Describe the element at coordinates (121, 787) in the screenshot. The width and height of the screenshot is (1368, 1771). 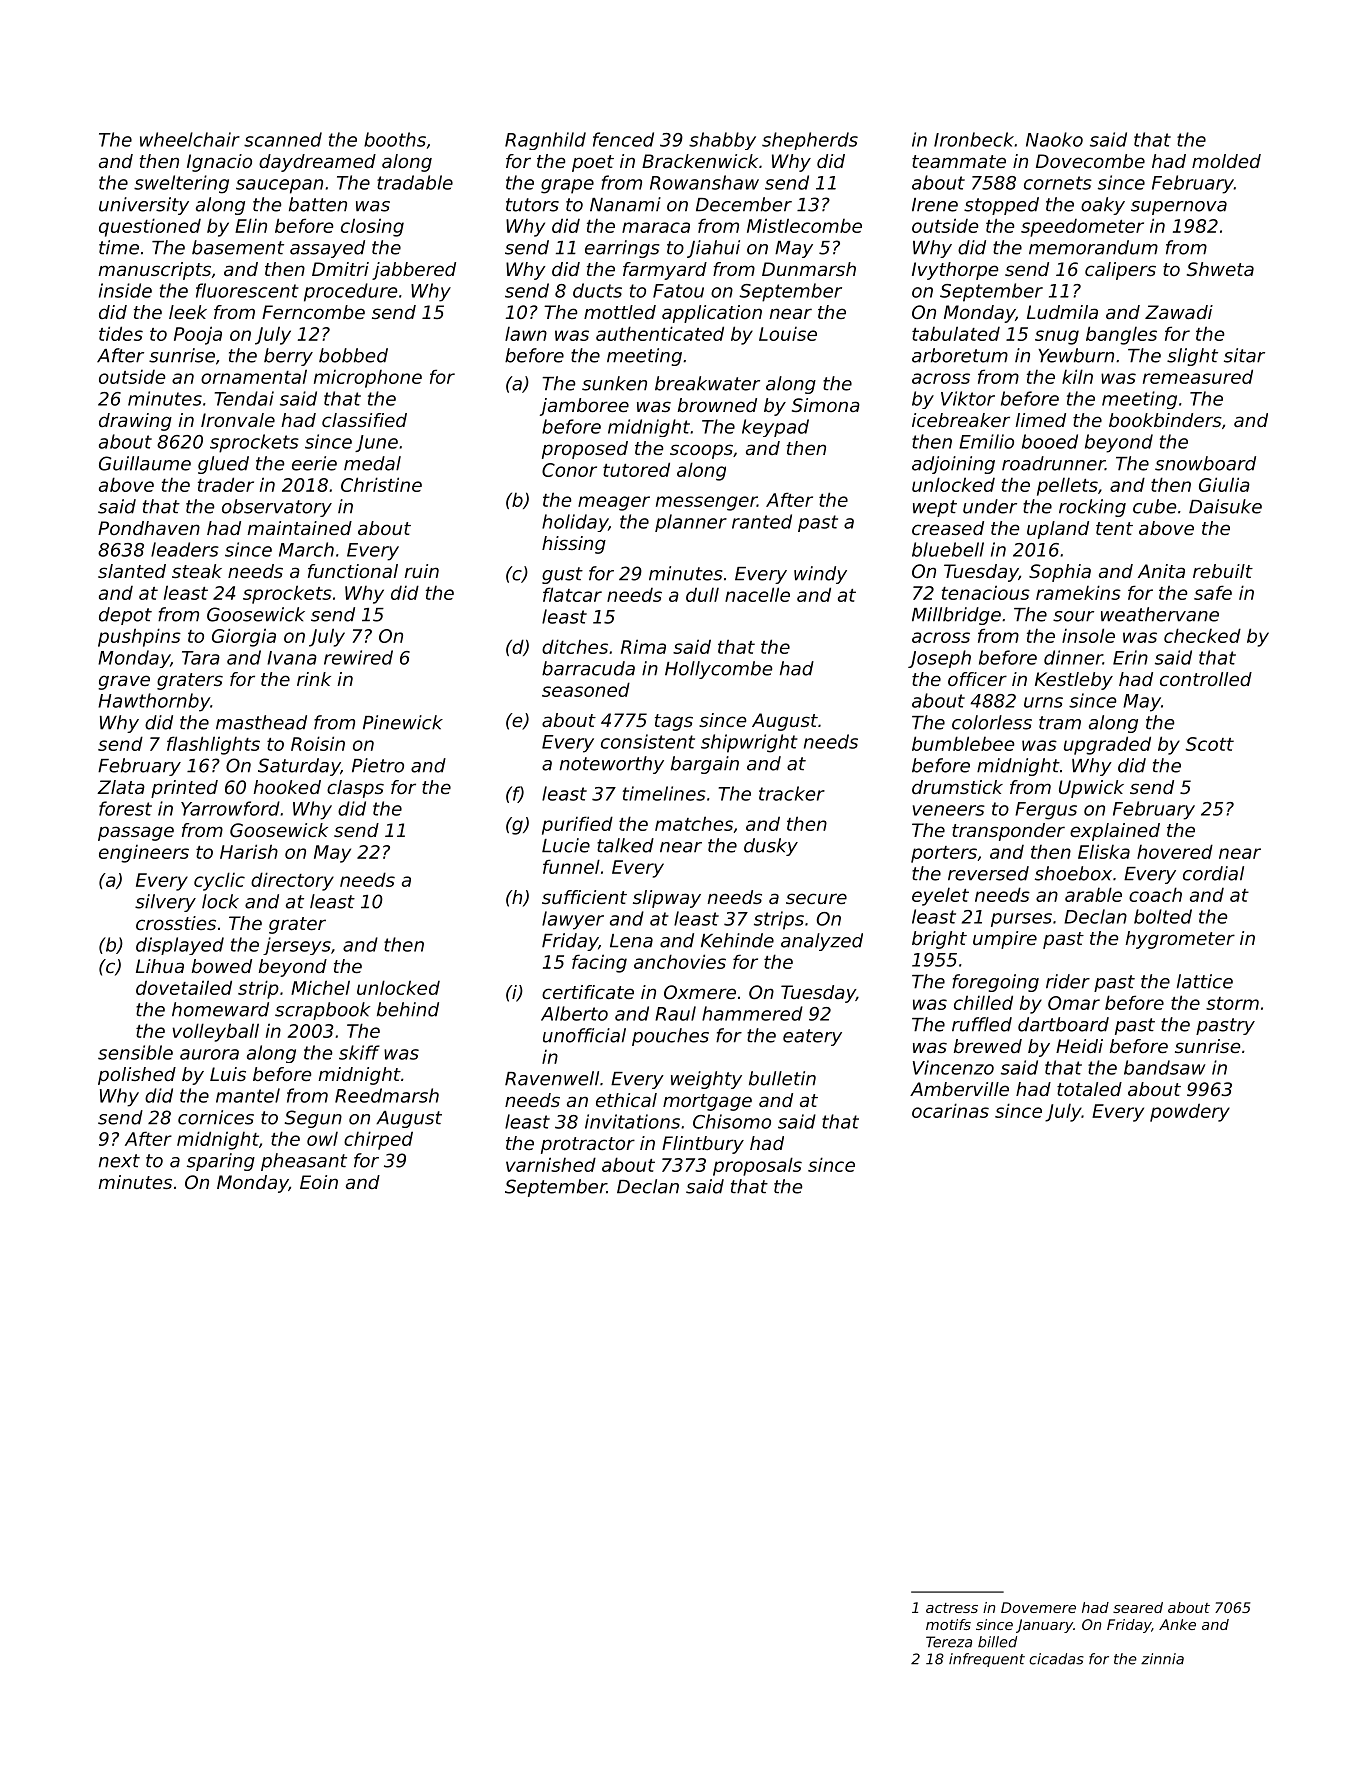
I see `Zlata` at that location.
